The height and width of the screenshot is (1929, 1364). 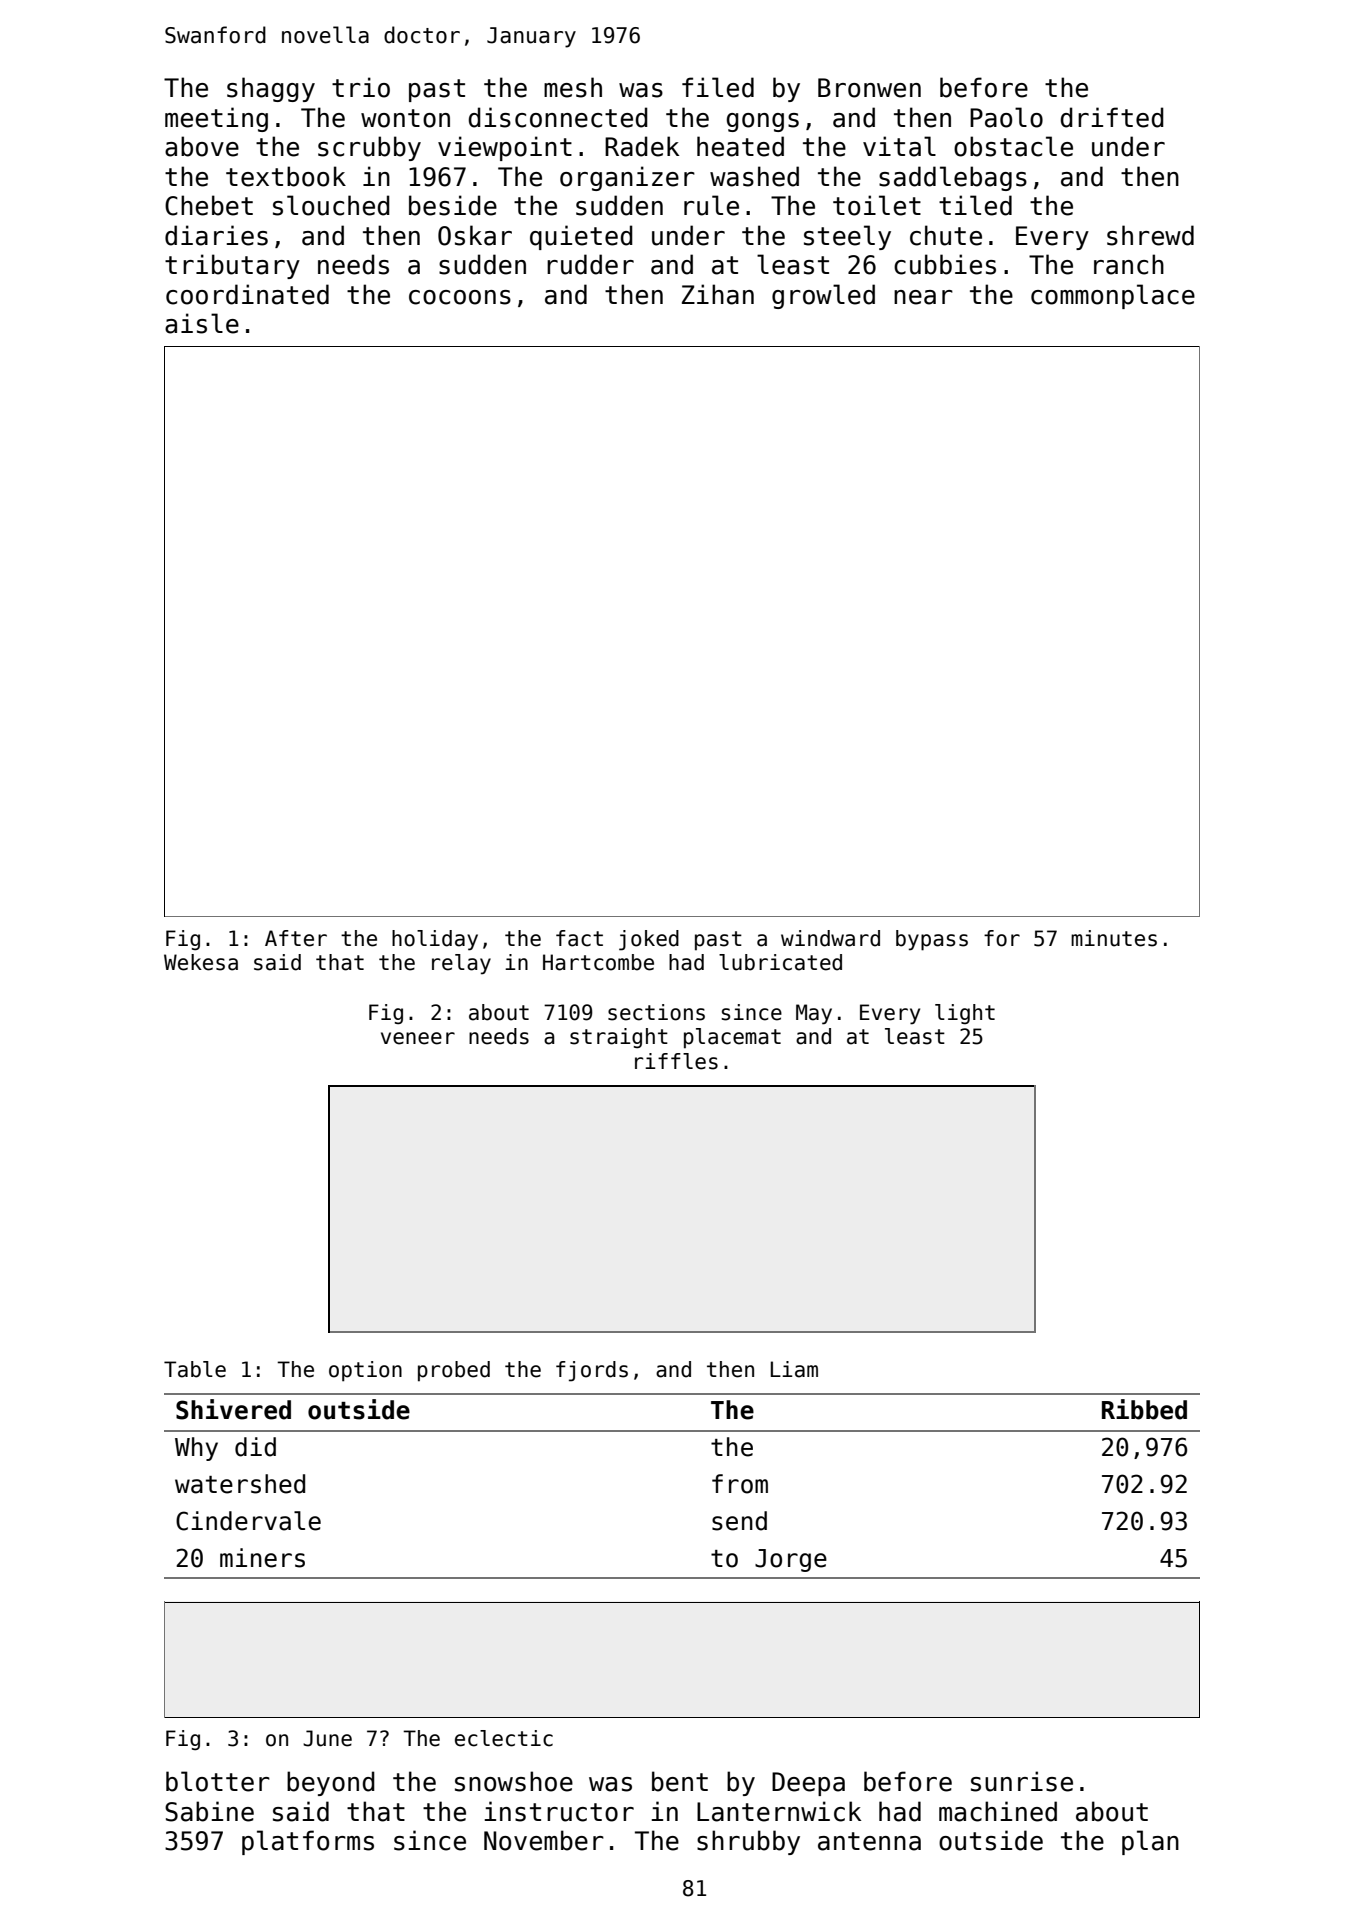 What do you see at coordinates (195, 1369) in the screenshot?
I see `Table` at bounding box center [195, 1369].
